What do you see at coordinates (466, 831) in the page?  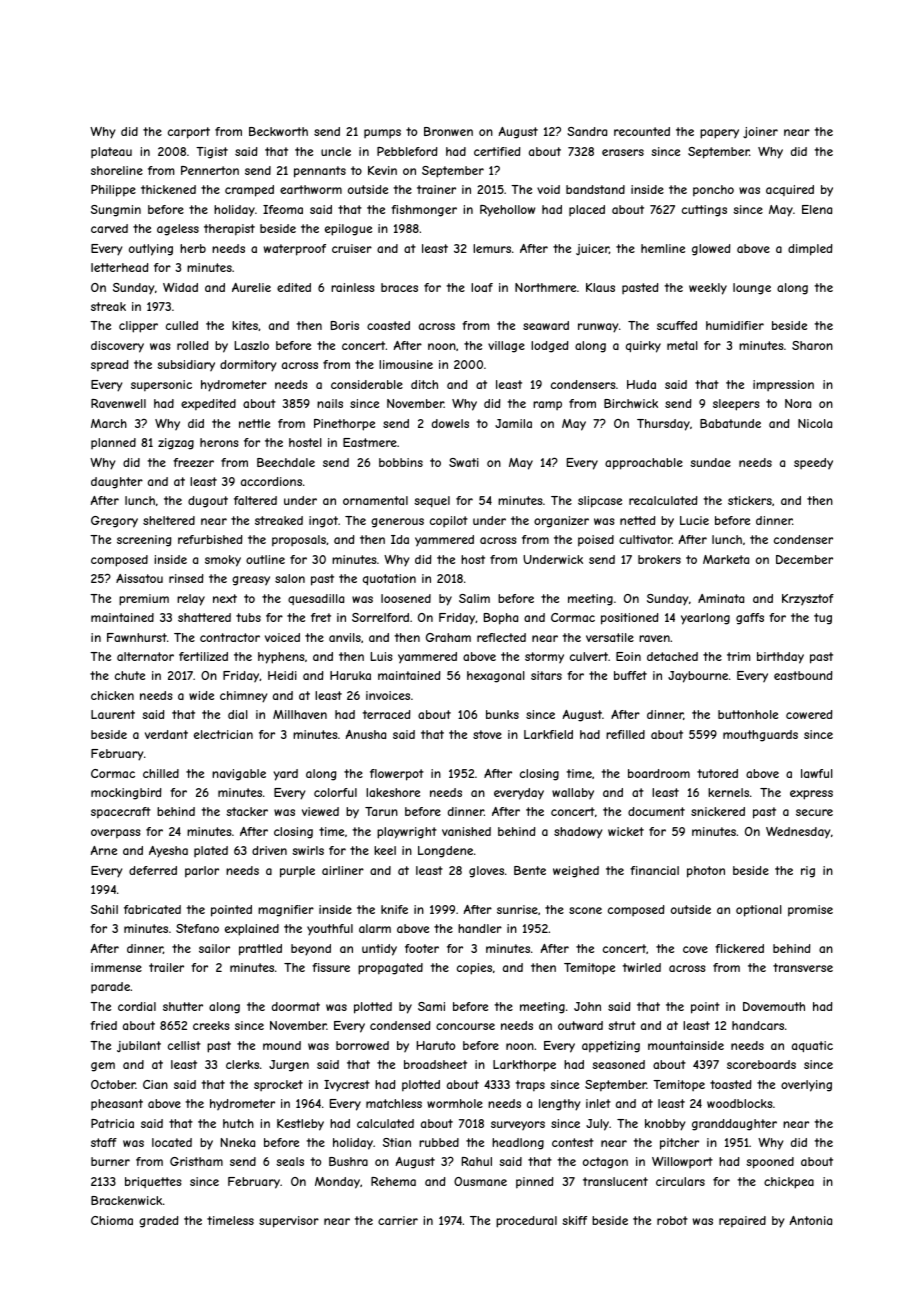 I see `vanished` at bounding box center [466, 831].
